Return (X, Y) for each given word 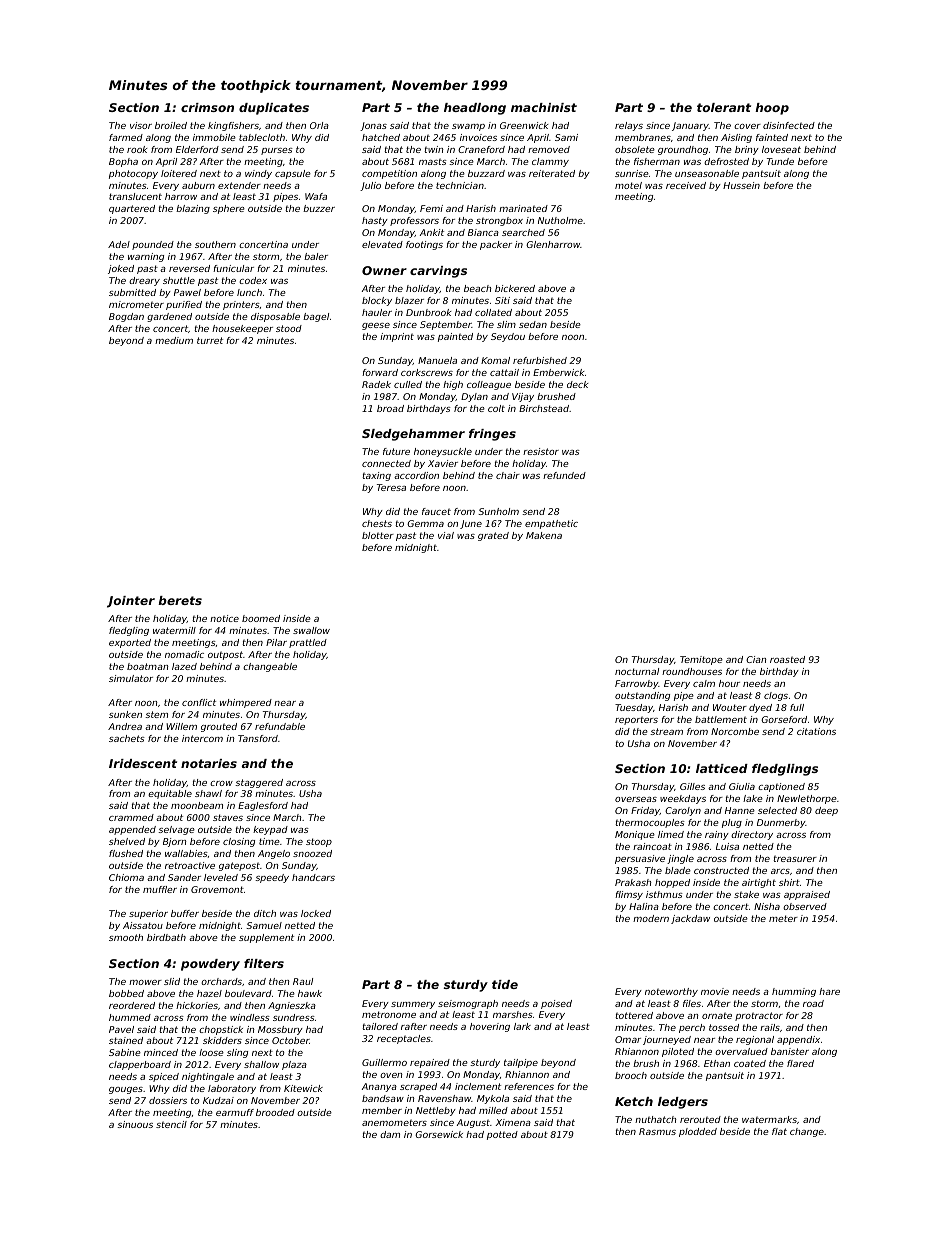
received (686, 185)
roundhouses (692, 671)
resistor (541, 451)
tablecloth (262, 137)
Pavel (121, 1029)
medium (174, 340)
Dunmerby (781, 823)
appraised (807, 895)
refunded (564, 475)
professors (414, 221)
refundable (280, 726)
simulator (131, 678)
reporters (636, 720)
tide (505, 984)
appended (132, 830)
